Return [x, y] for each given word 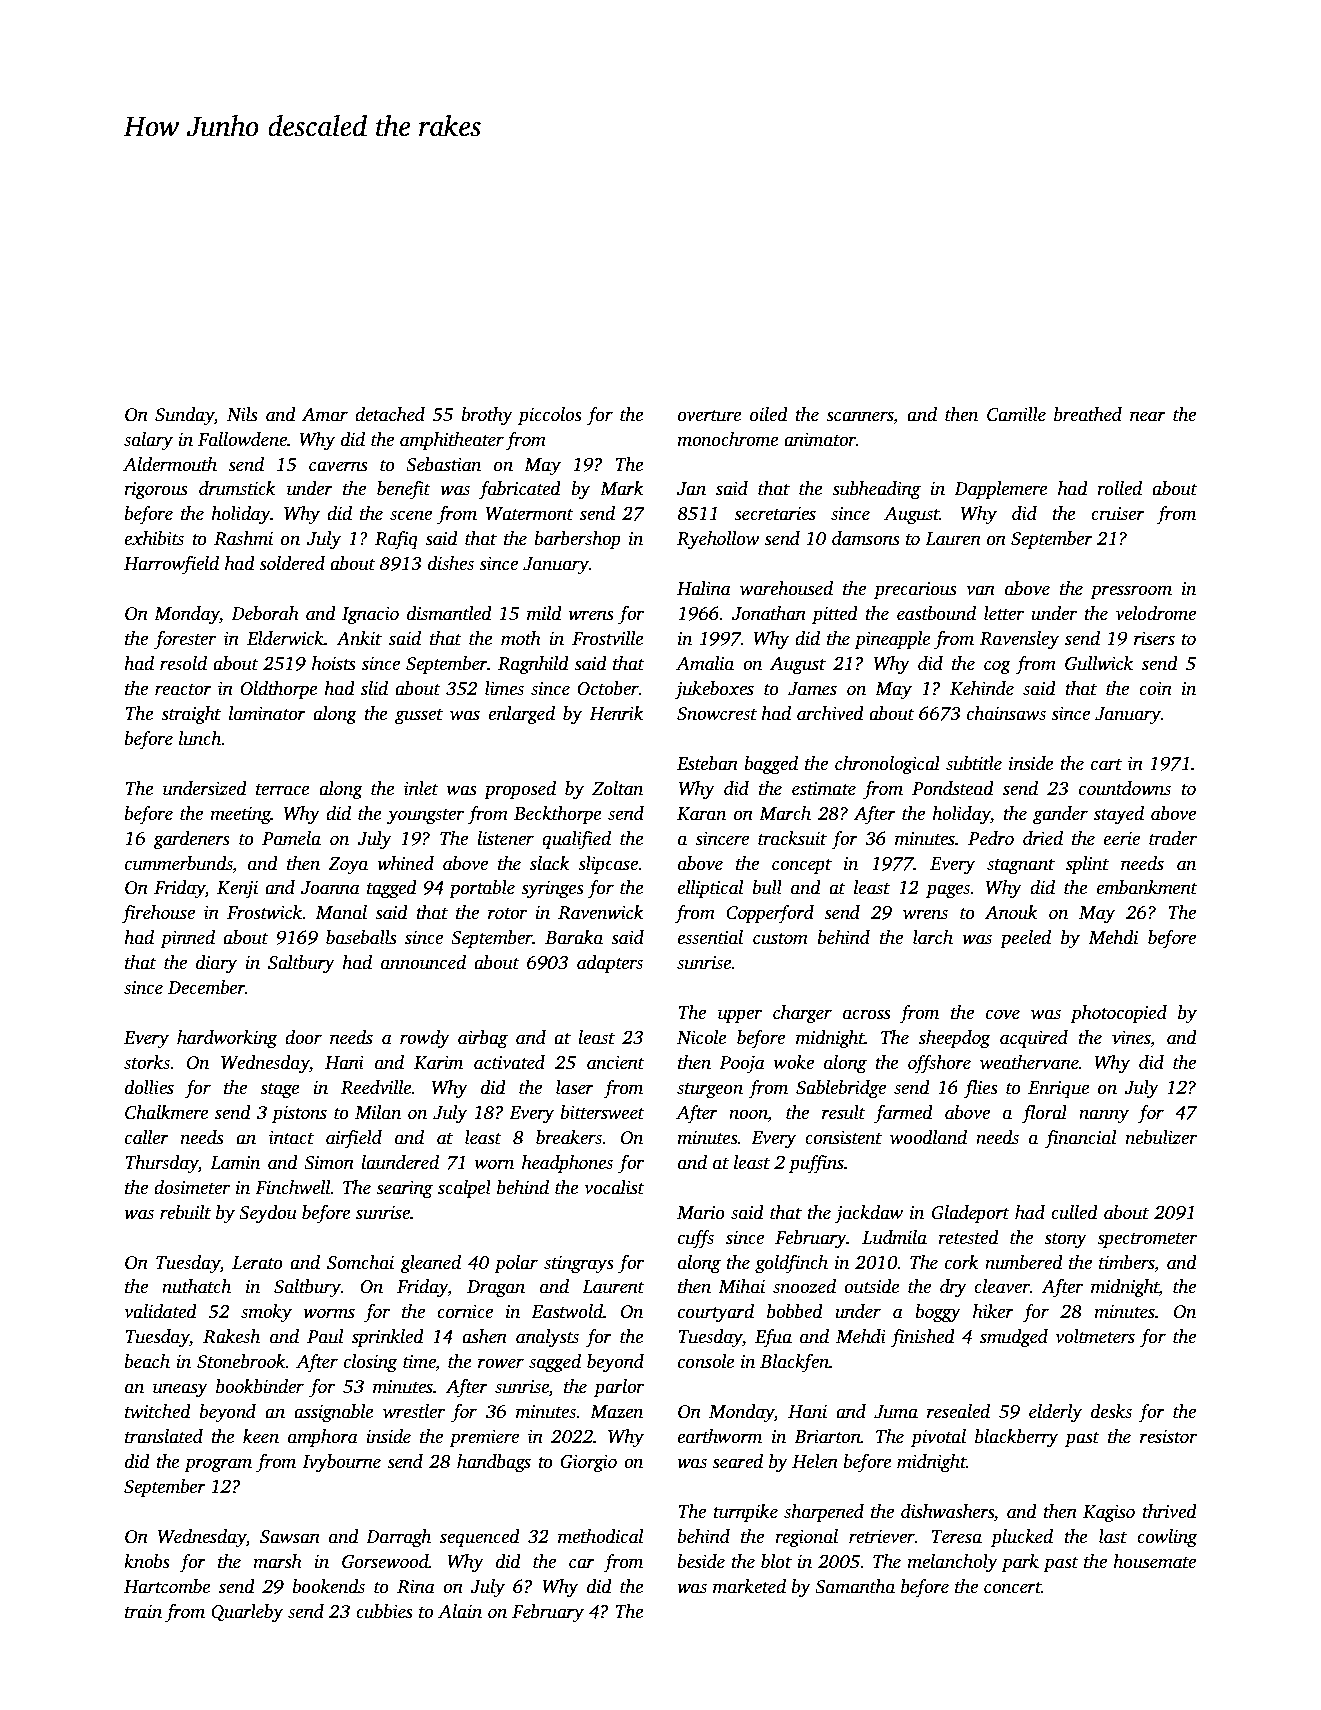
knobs [147, 1561]
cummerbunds [179, 863]
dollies [149, 1087]
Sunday [184, 416]
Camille [1016, 414]
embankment [1147, 887]
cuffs [696, 1239]
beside [701, 1561]
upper [740, 1016]
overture [710, 416]
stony [1065, 1240]
